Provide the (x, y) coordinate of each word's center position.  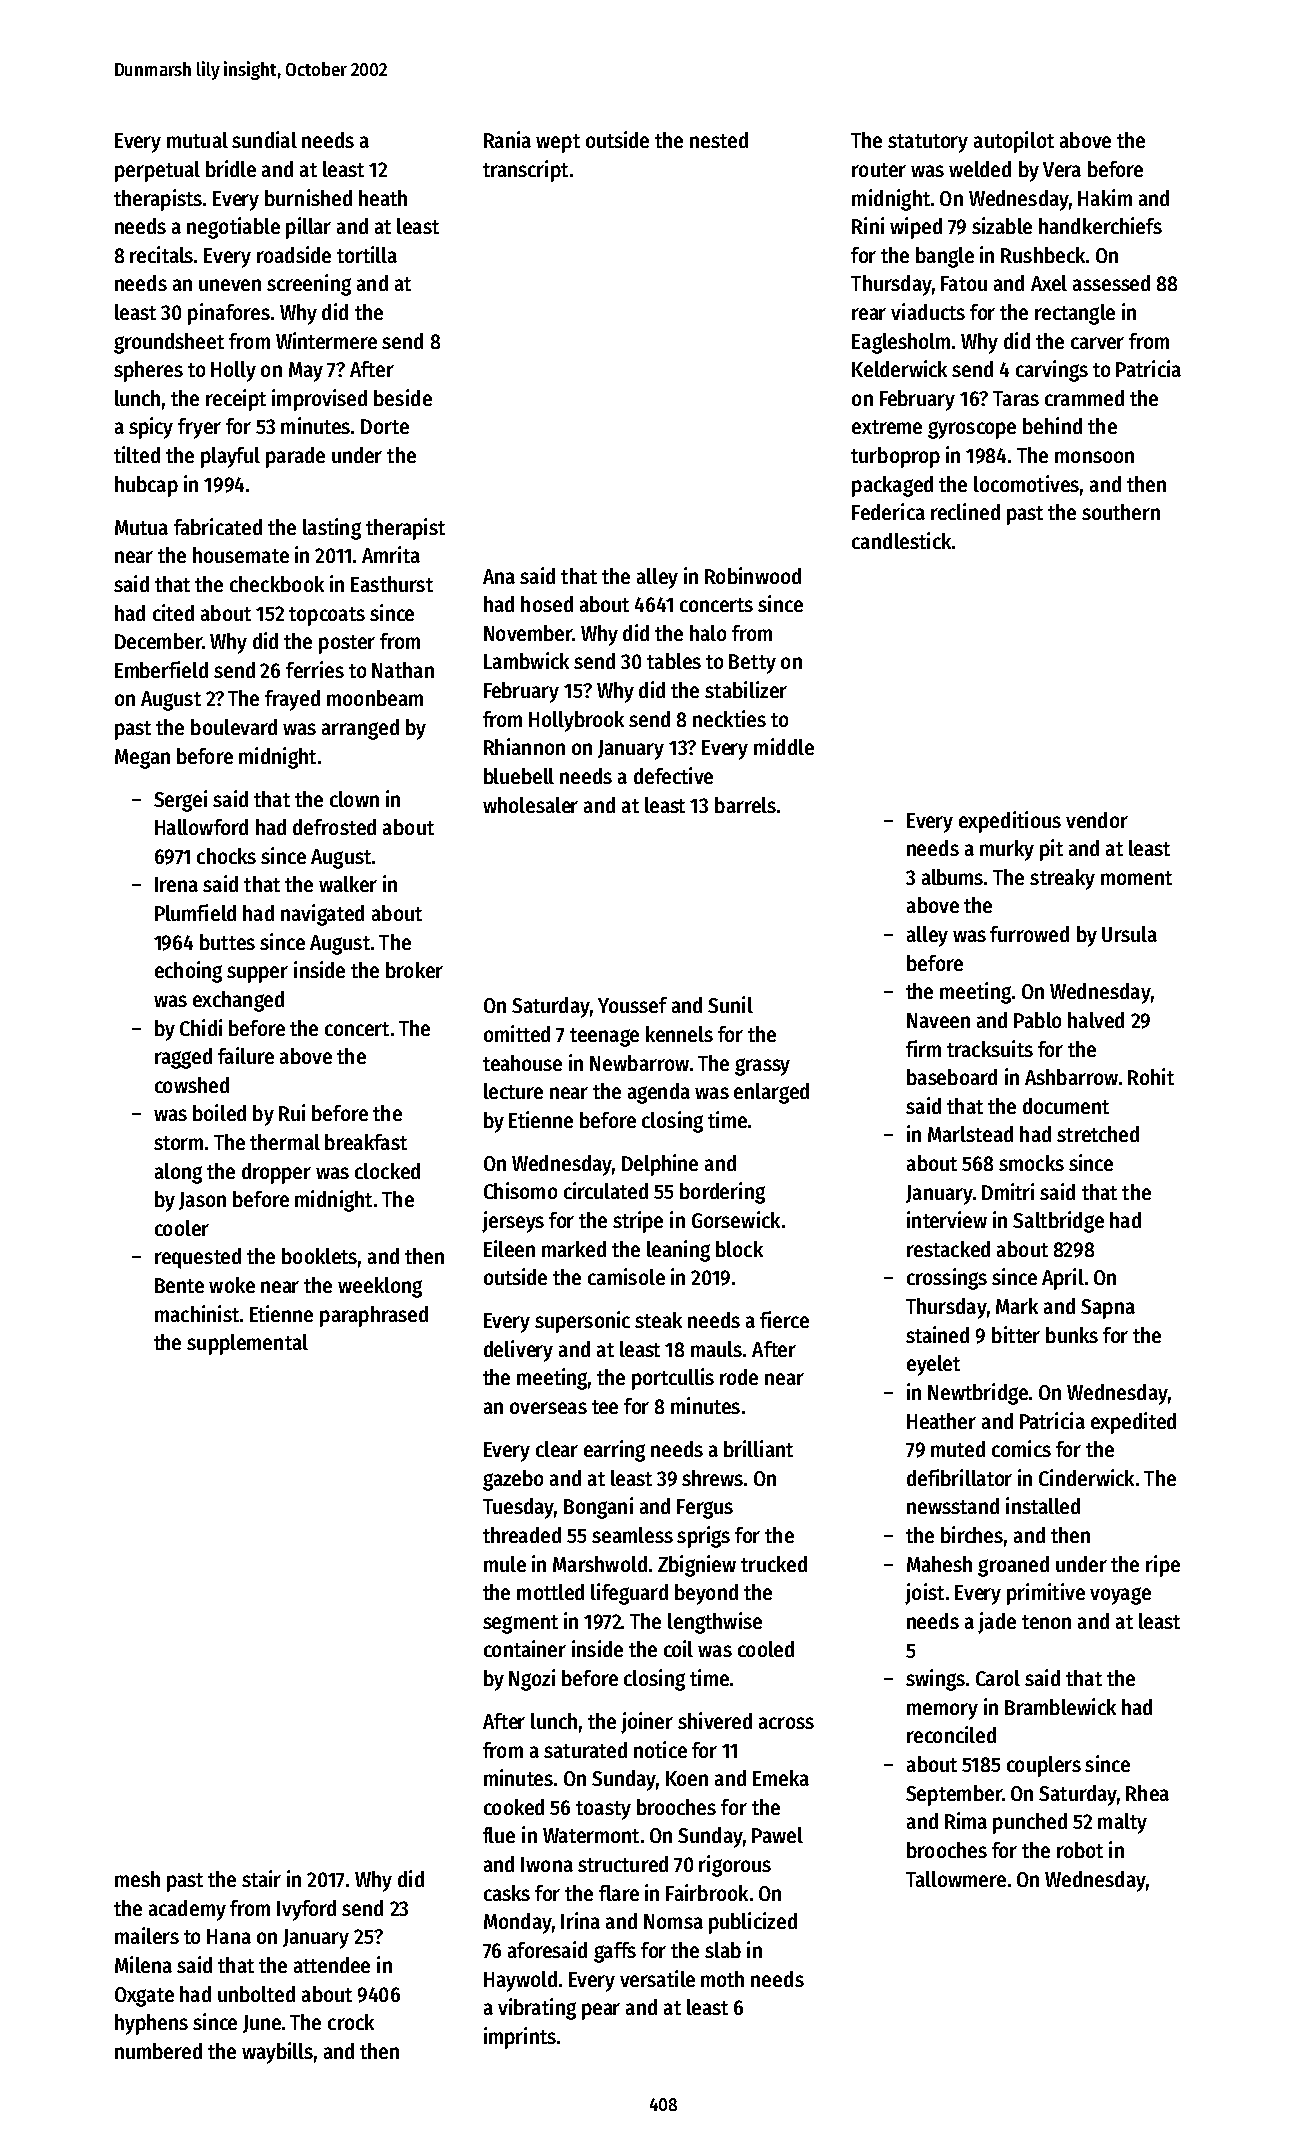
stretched (1098, 1134)
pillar (308, 228)
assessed (1111, 283)
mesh (137, 1879)
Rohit (1151, 1076)
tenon (1046, 1622)
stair (261, 1878)
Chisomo (520, 1190)
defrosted (334, 827)
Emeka (781, 1778)
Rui (292, 1112)
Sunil (730, 1004)
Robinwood (753, 575)
